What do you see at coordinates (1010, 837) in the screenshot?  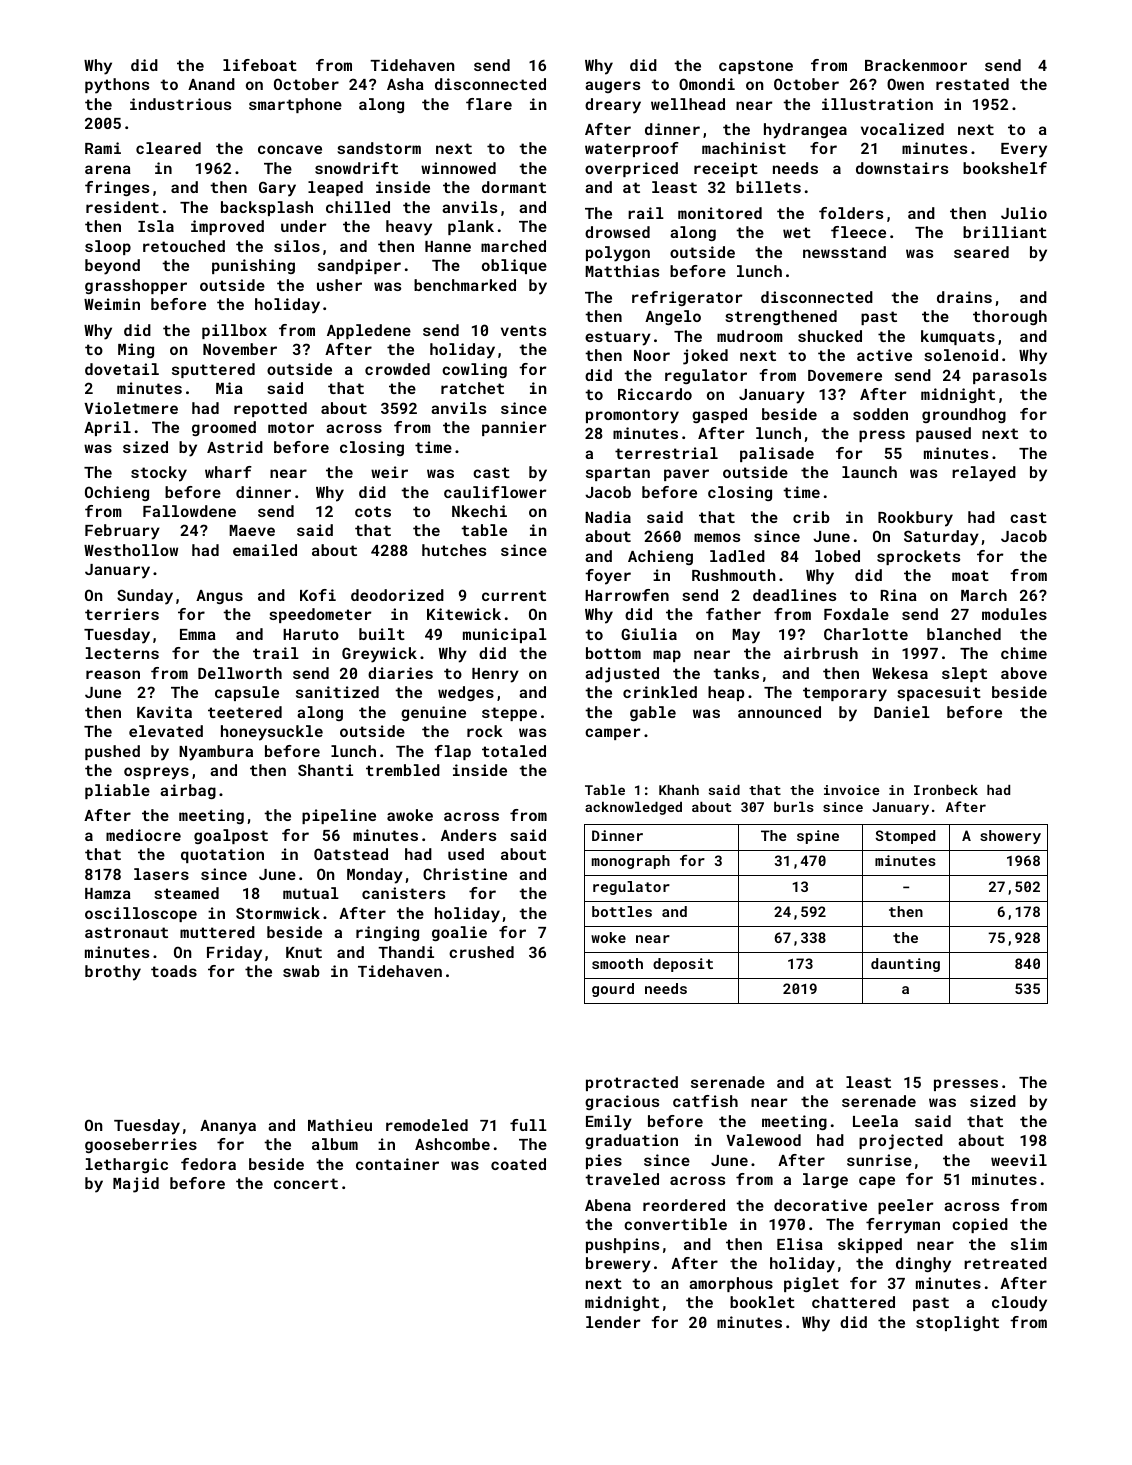 I see `showery` at bounding box center [1010, 837].
